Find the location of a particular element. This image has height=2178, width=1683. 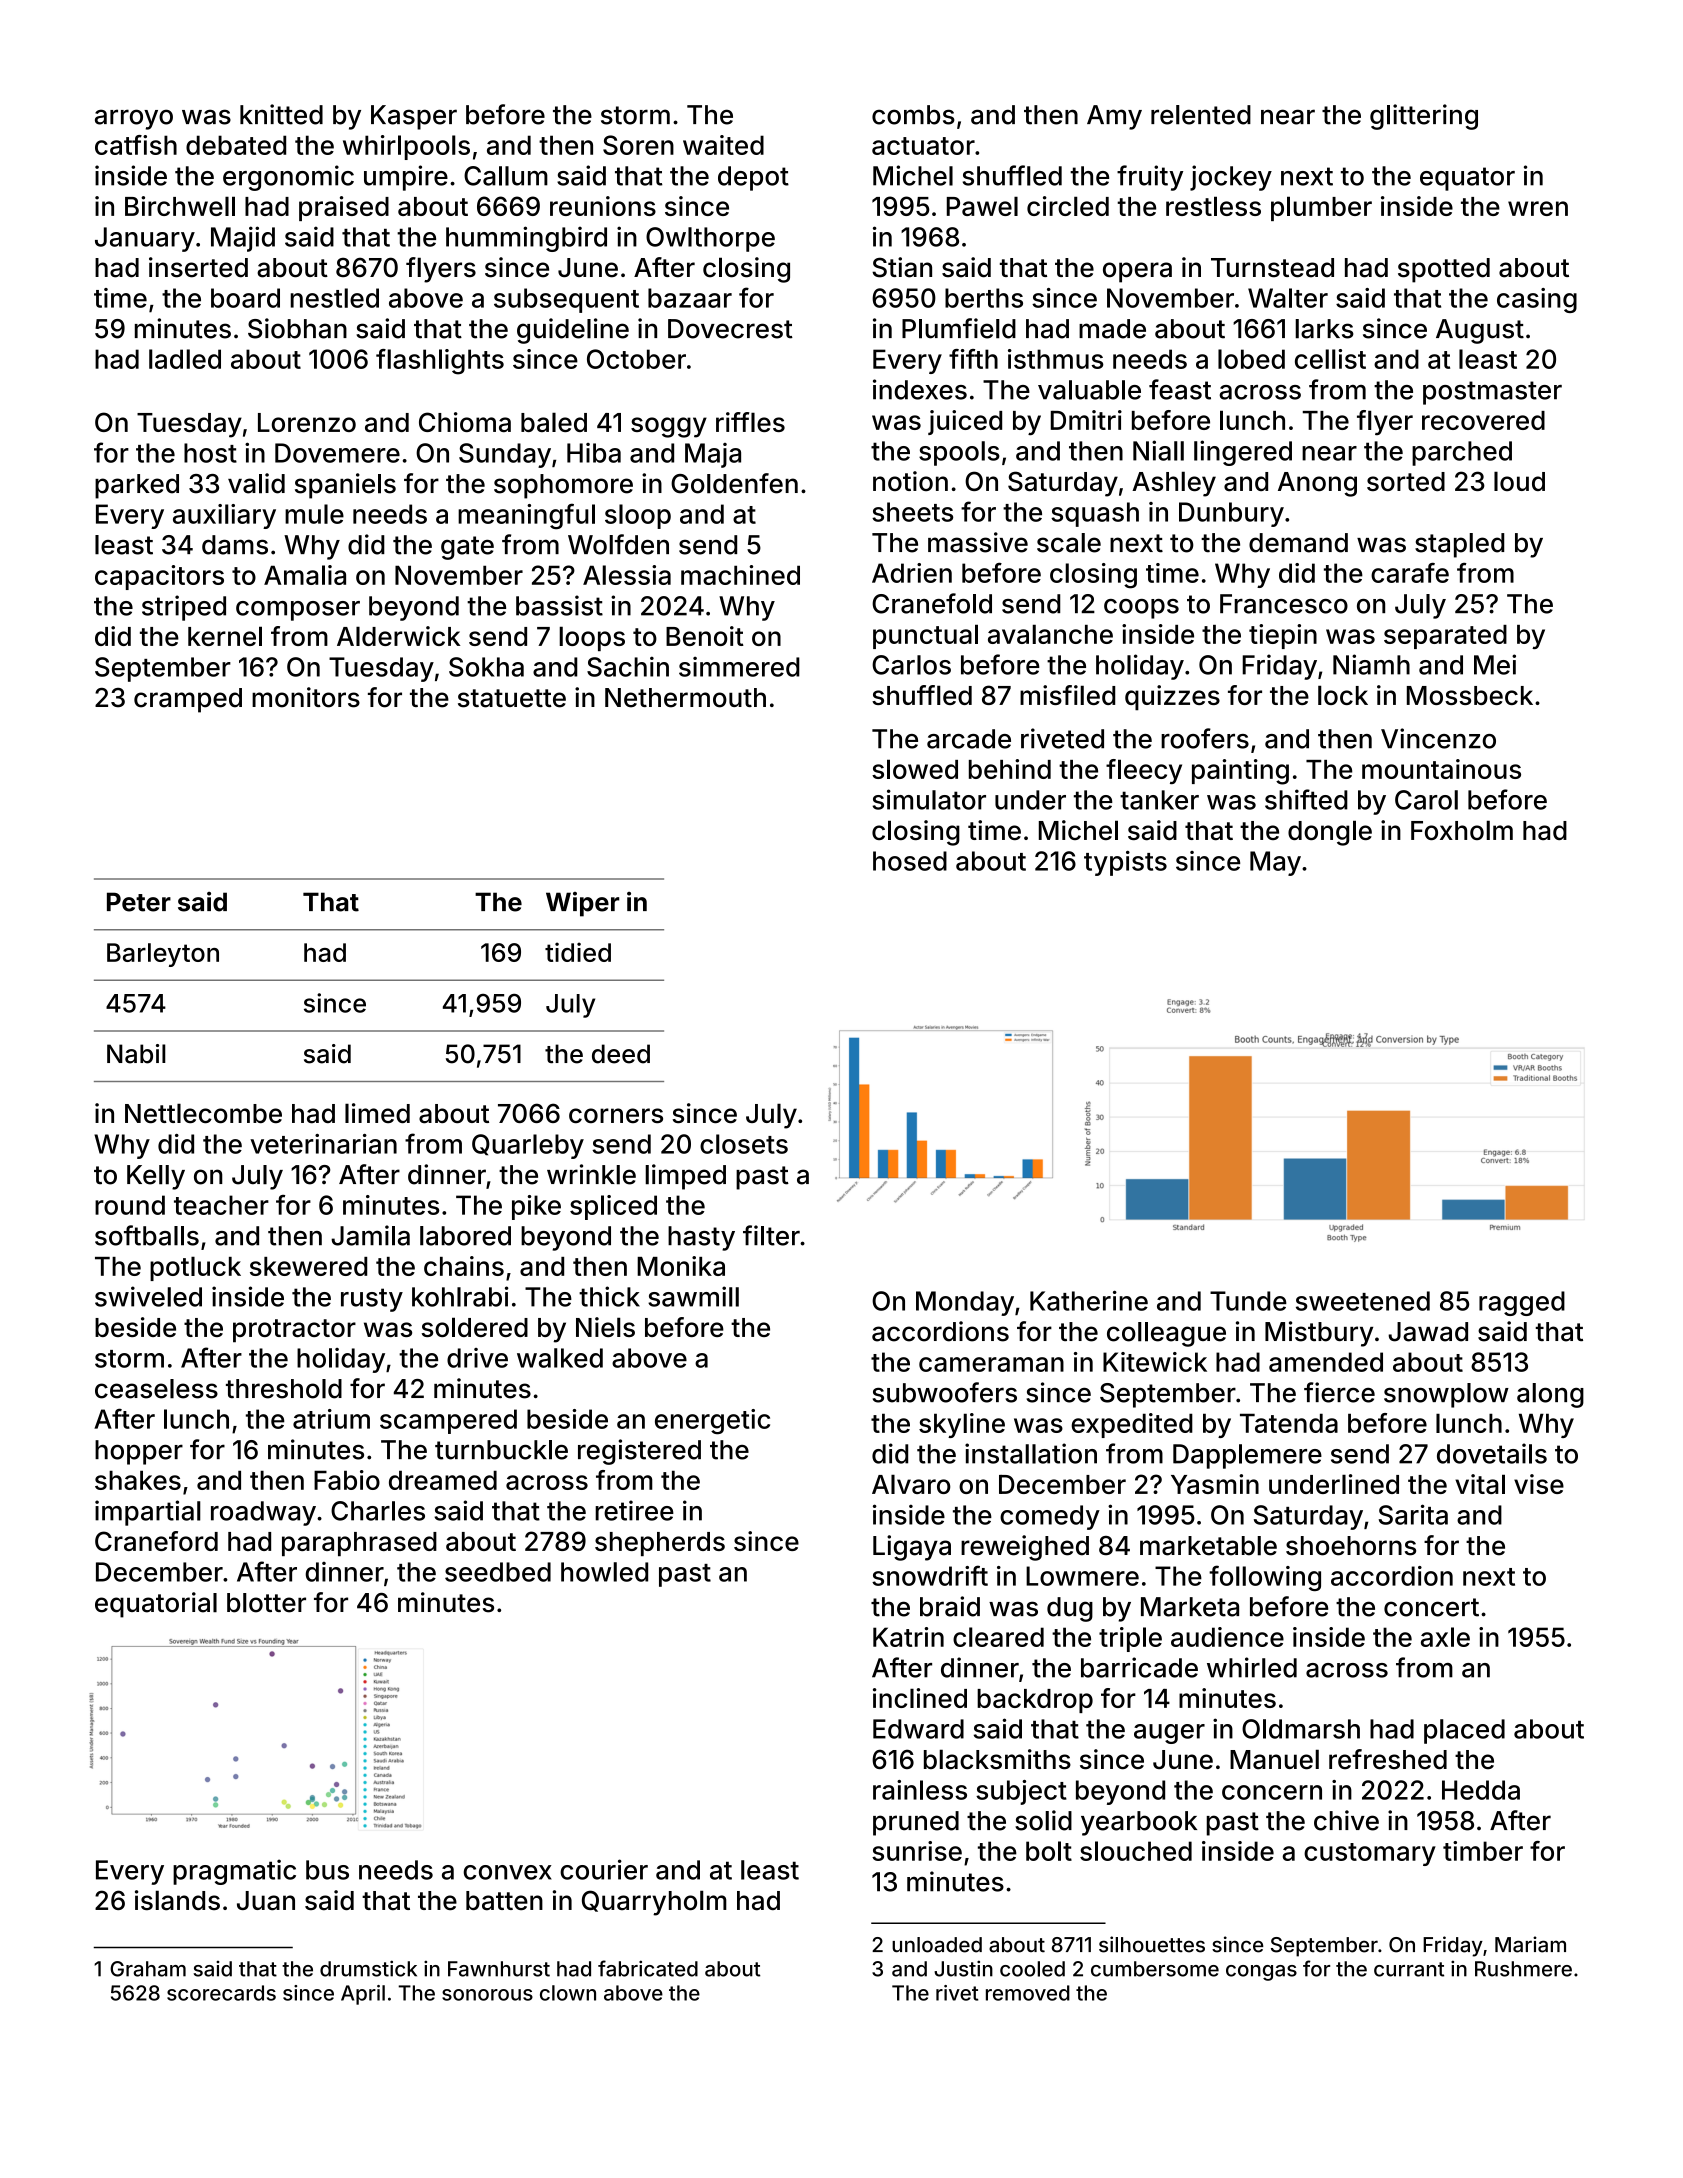

behind is located at coordinates (1010, 769).
